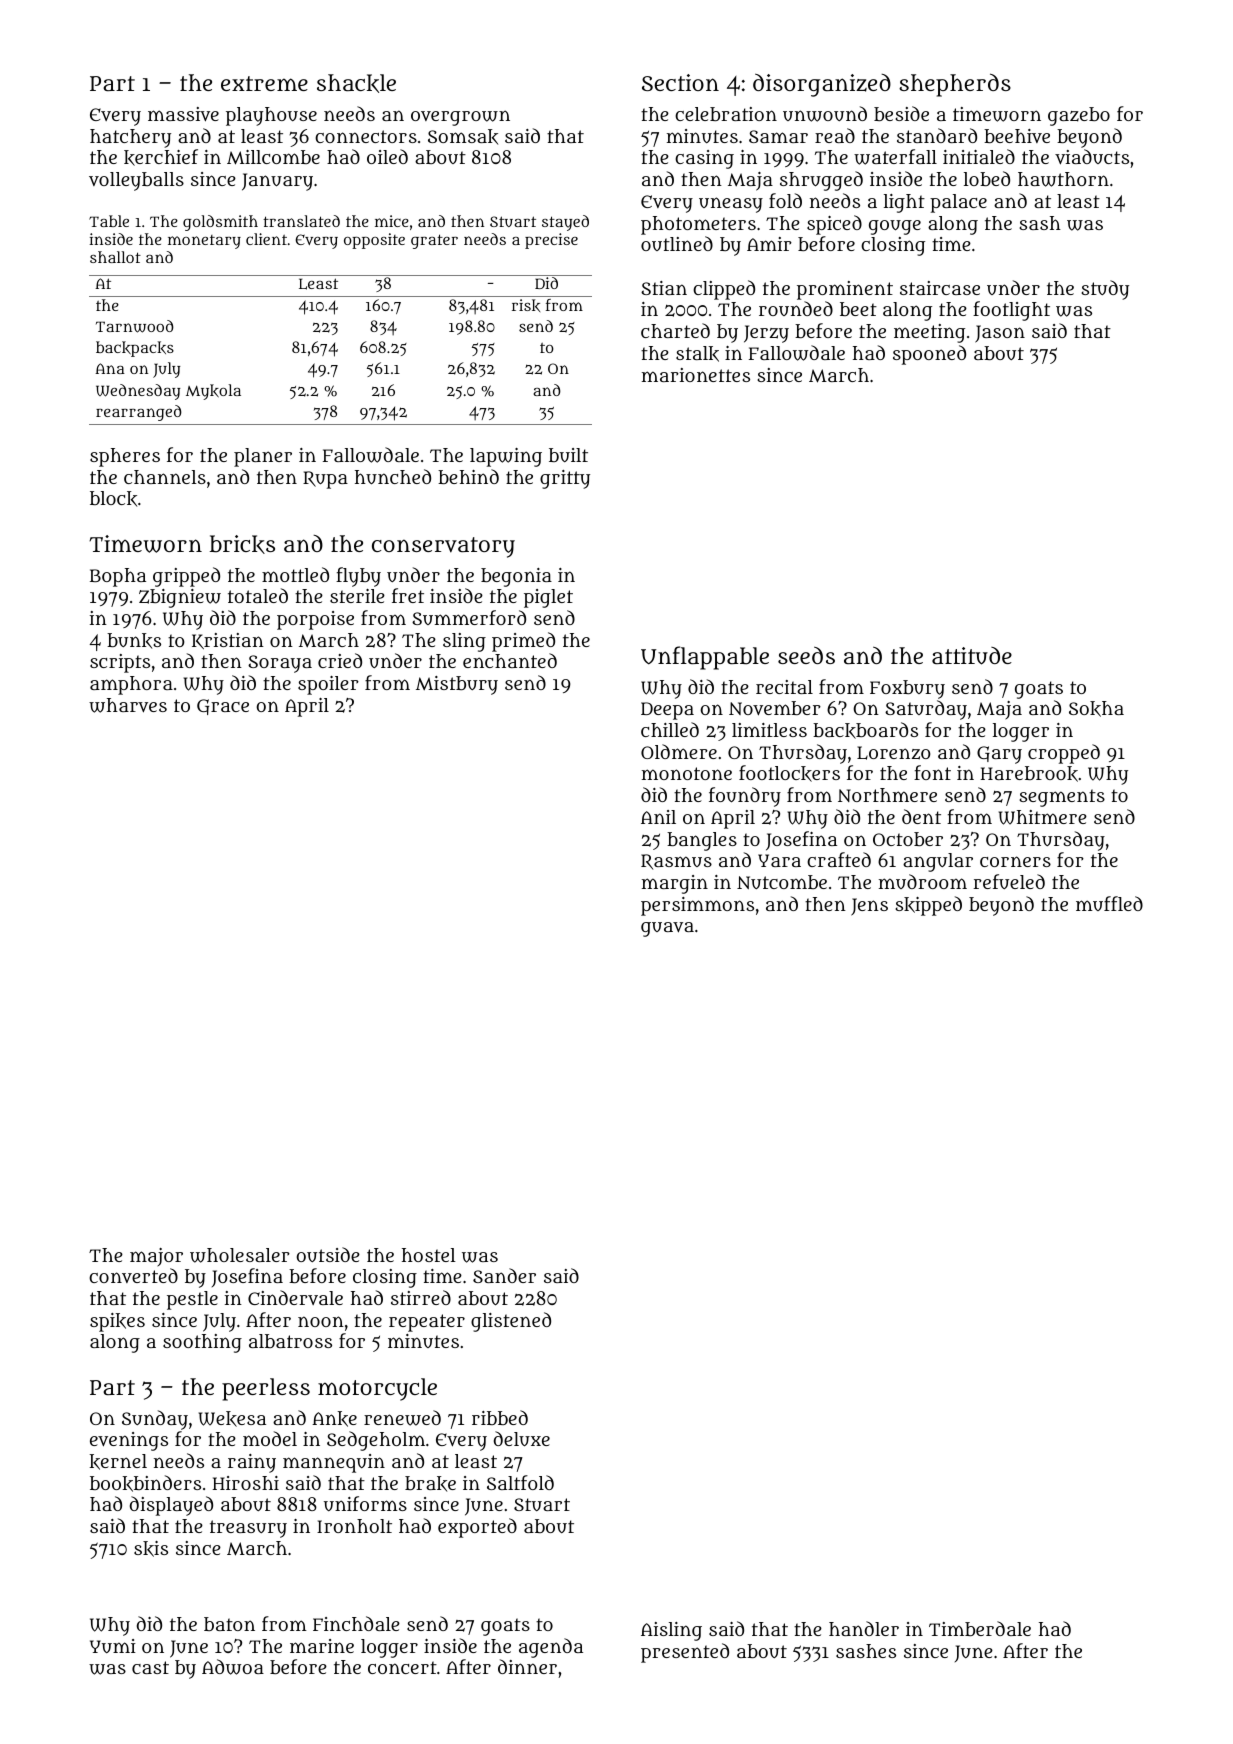 Image resolution: width=1233 pixels, height=1744 pixels. Describe the element at coordinates (477, 1528) in the screenshot. I see `exported` at that location.
